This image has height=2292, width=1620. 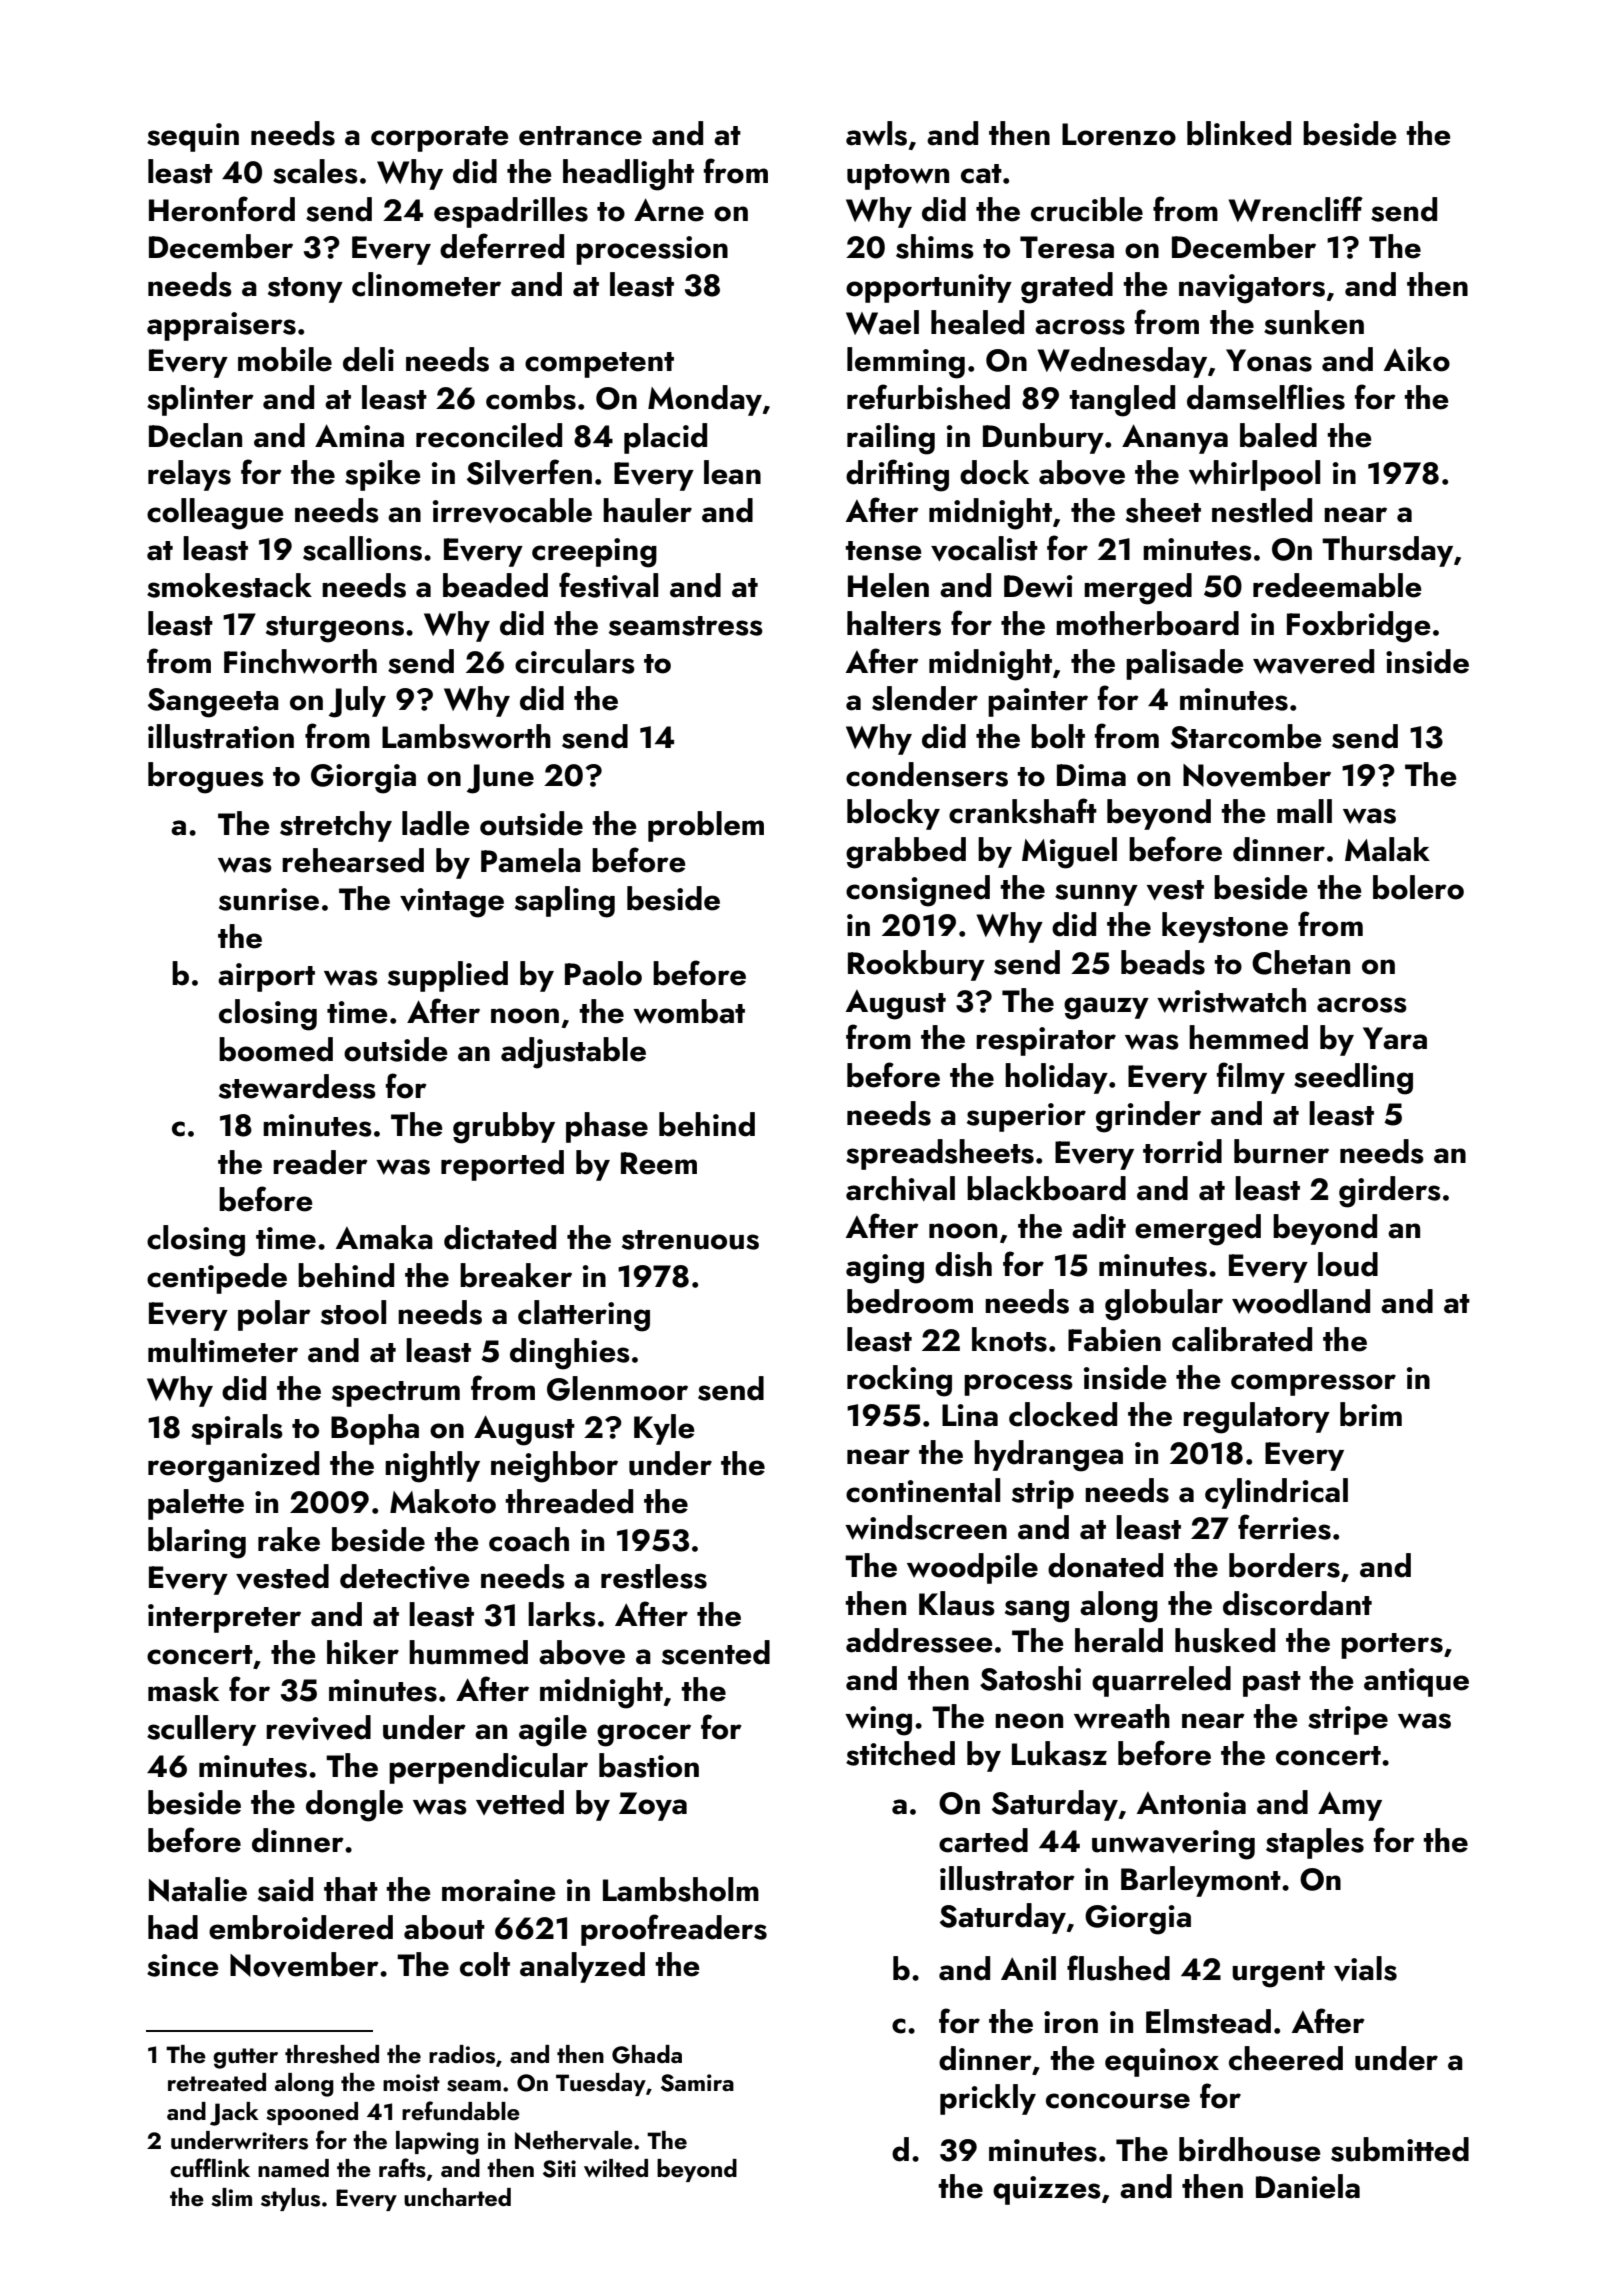 I want to click on Arne, so click(x=669, y=210).
